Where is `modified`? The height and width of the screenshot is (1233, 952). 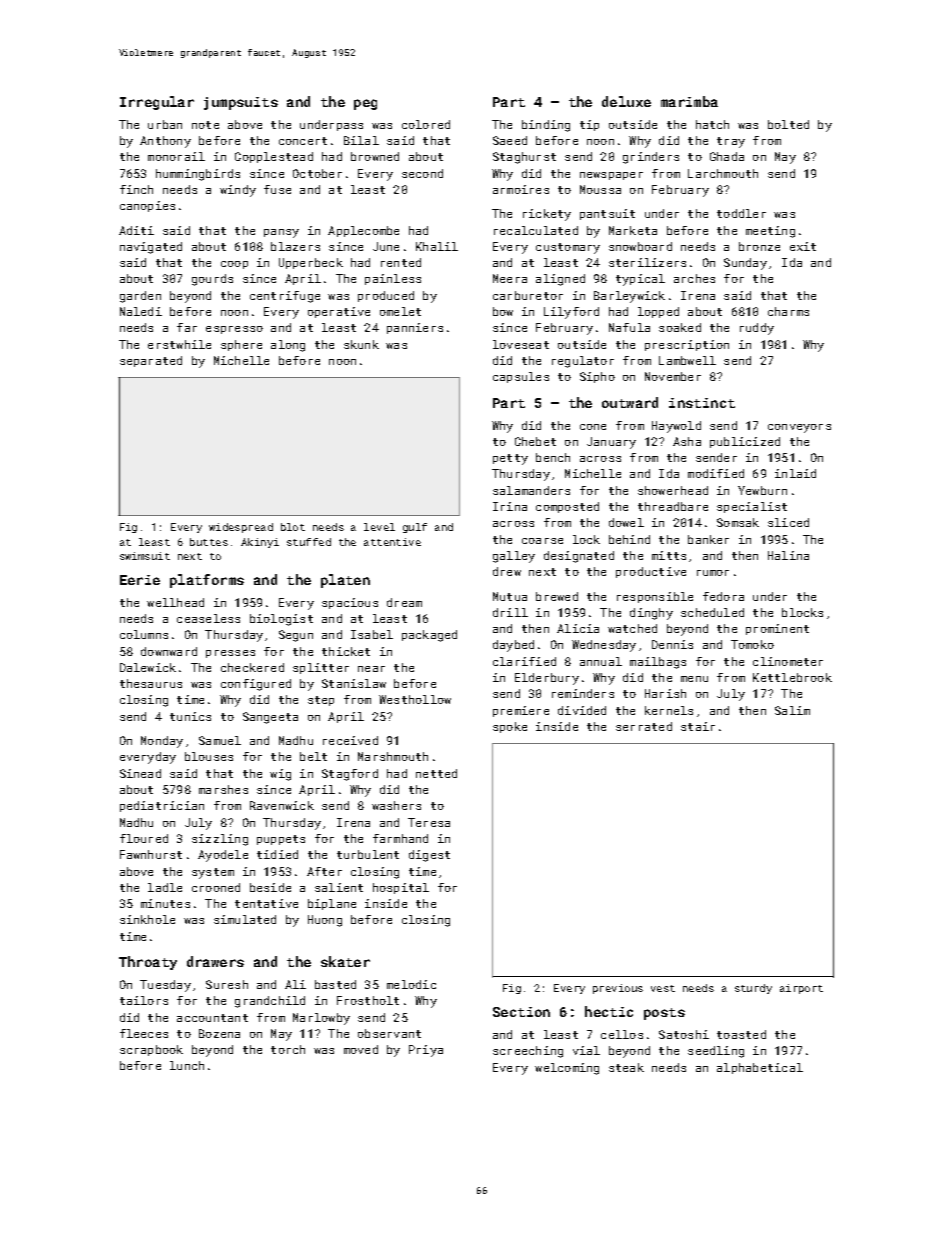
modified is located at coordinates (716, 473).
